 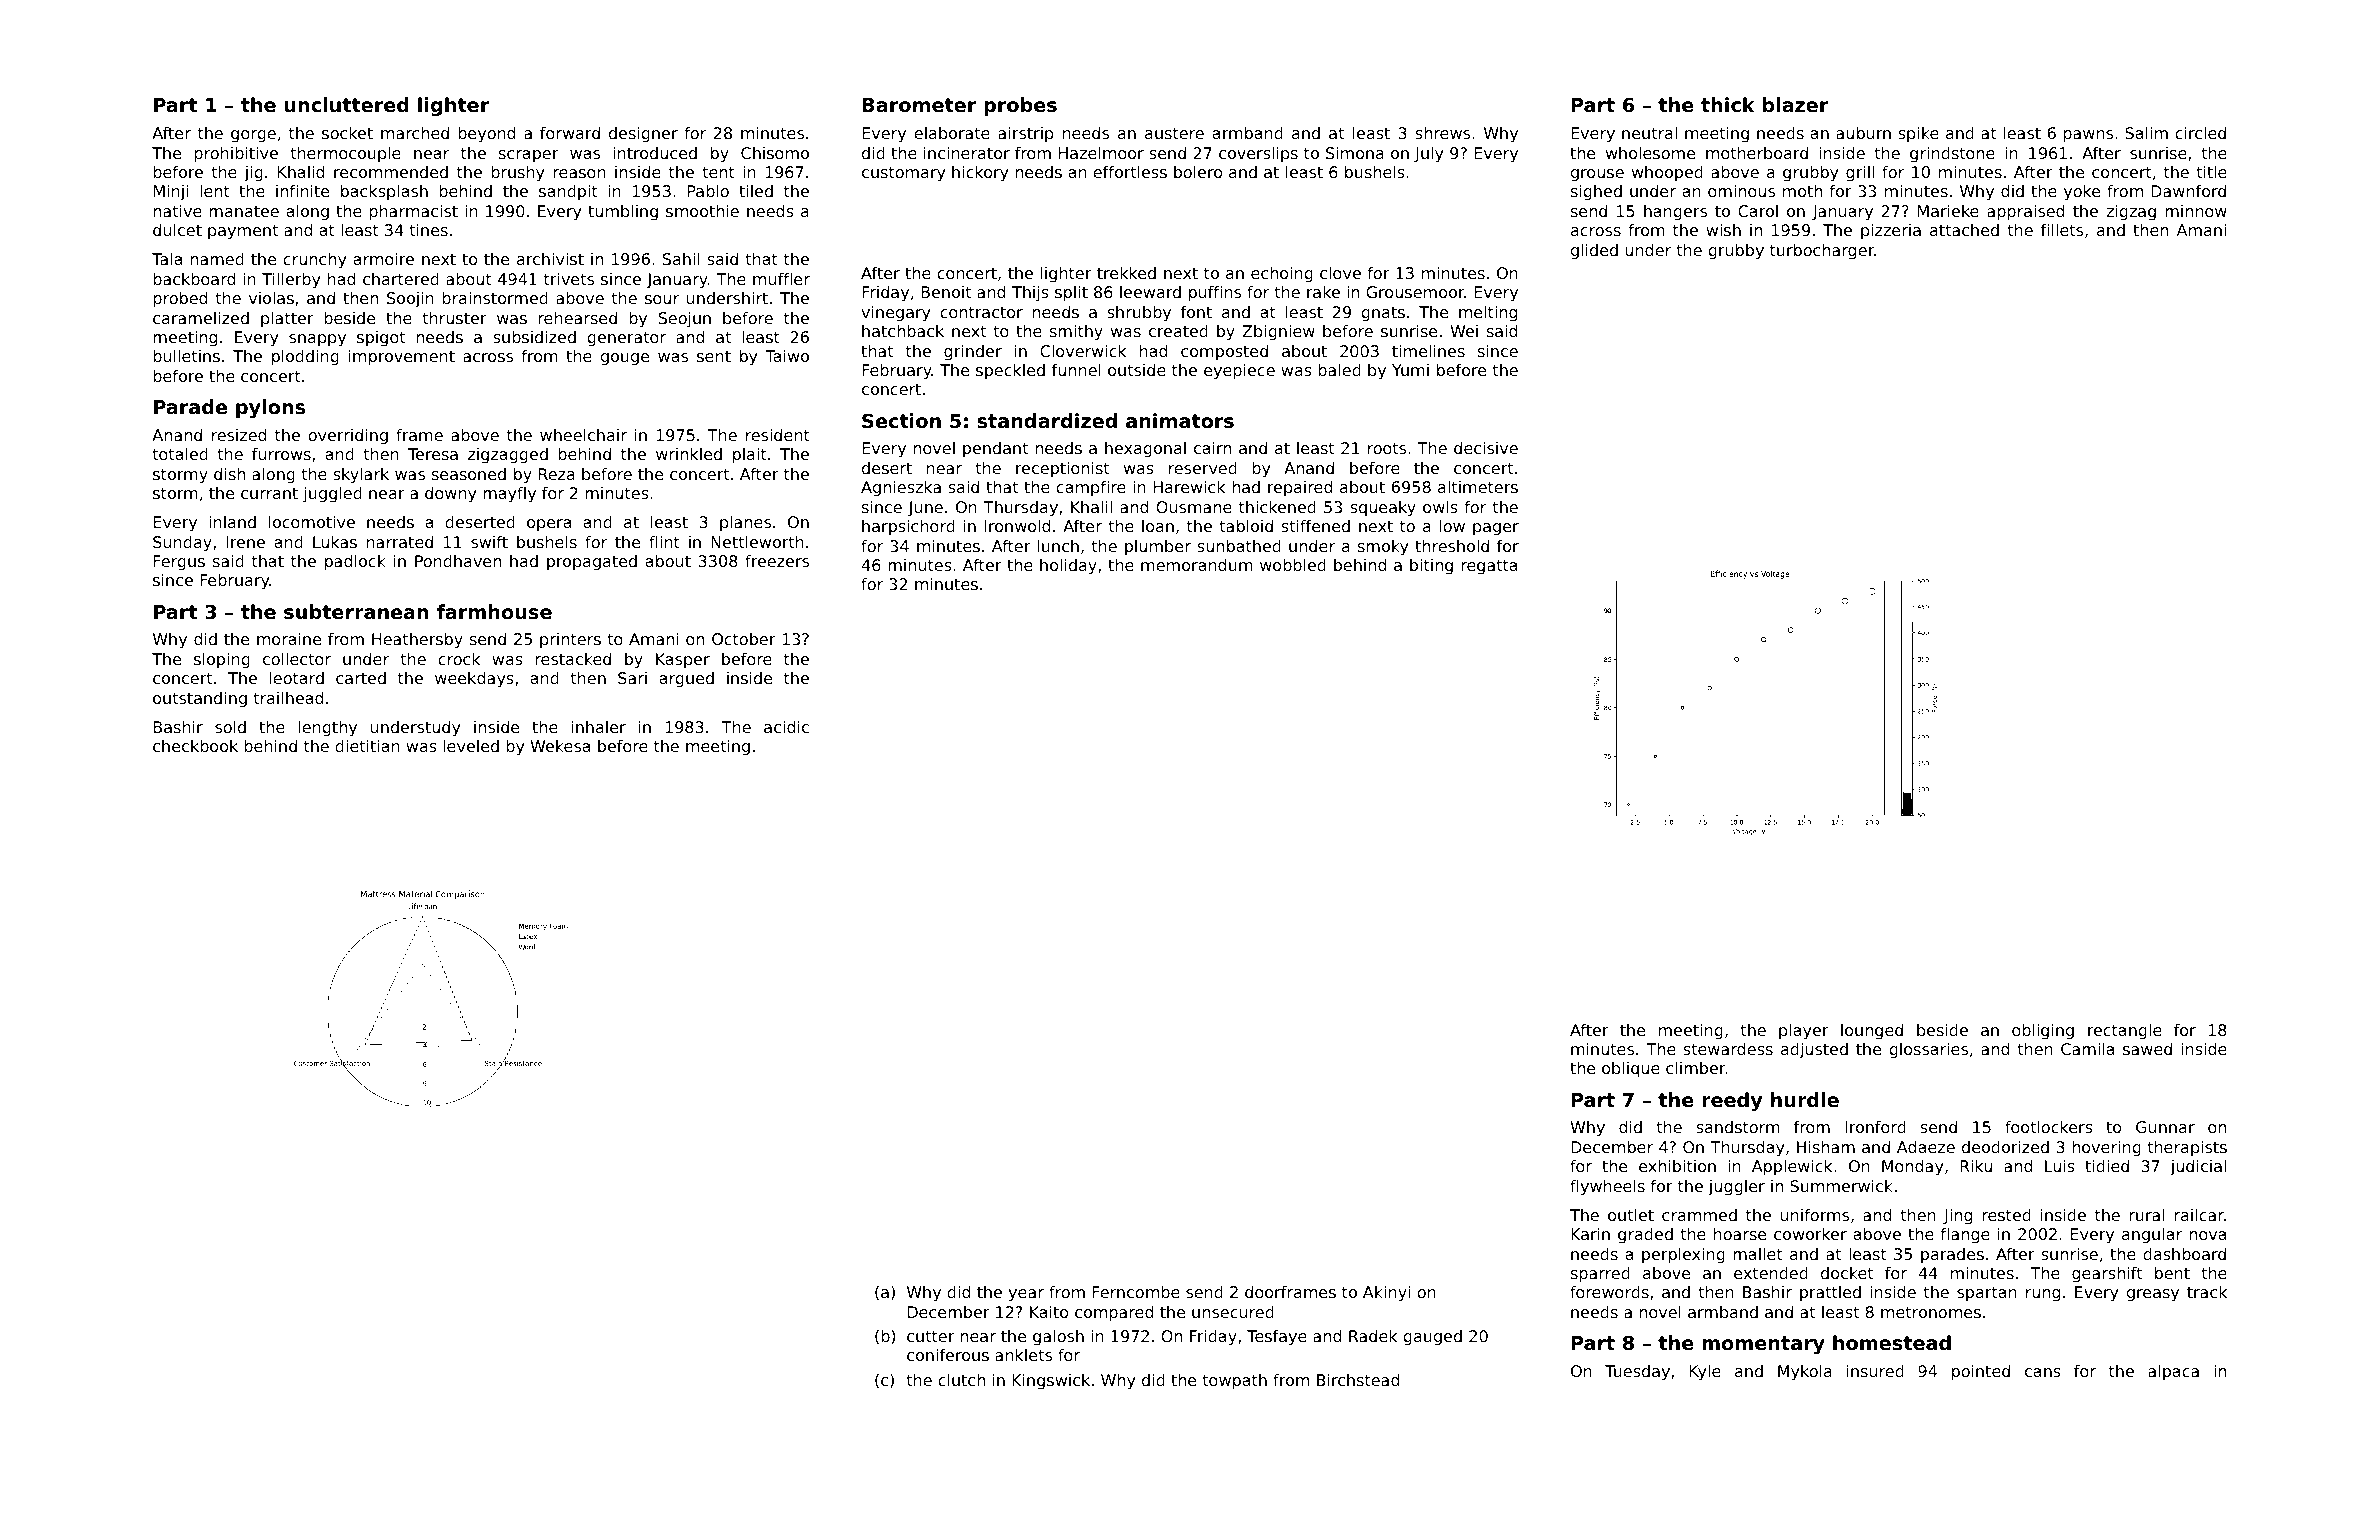 I want to click on gouge, so click(x=625, y=359).
